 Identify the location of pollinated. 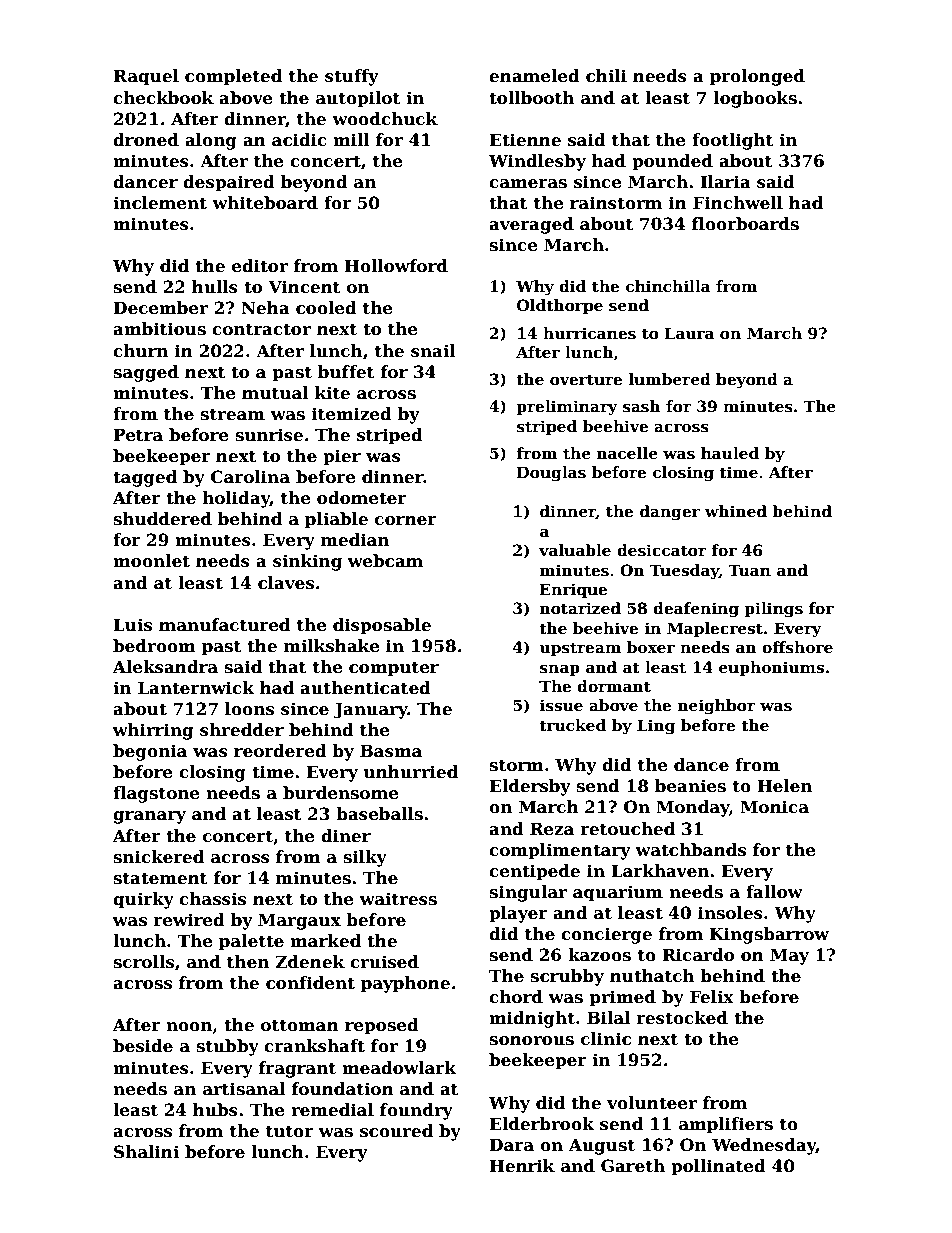
(718, 1167).
